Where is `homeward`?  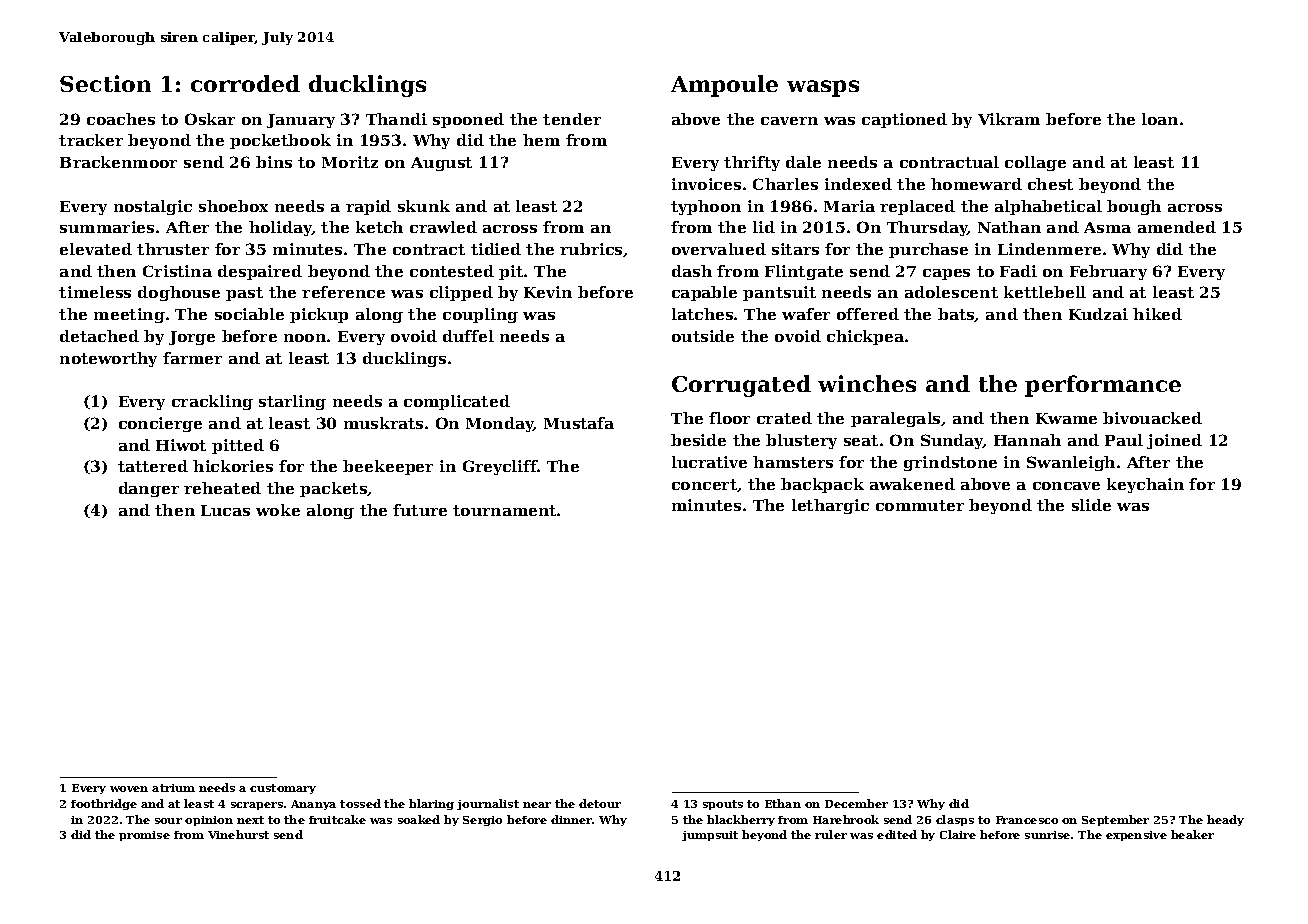 homeward is located at coordinates (976, 184).
